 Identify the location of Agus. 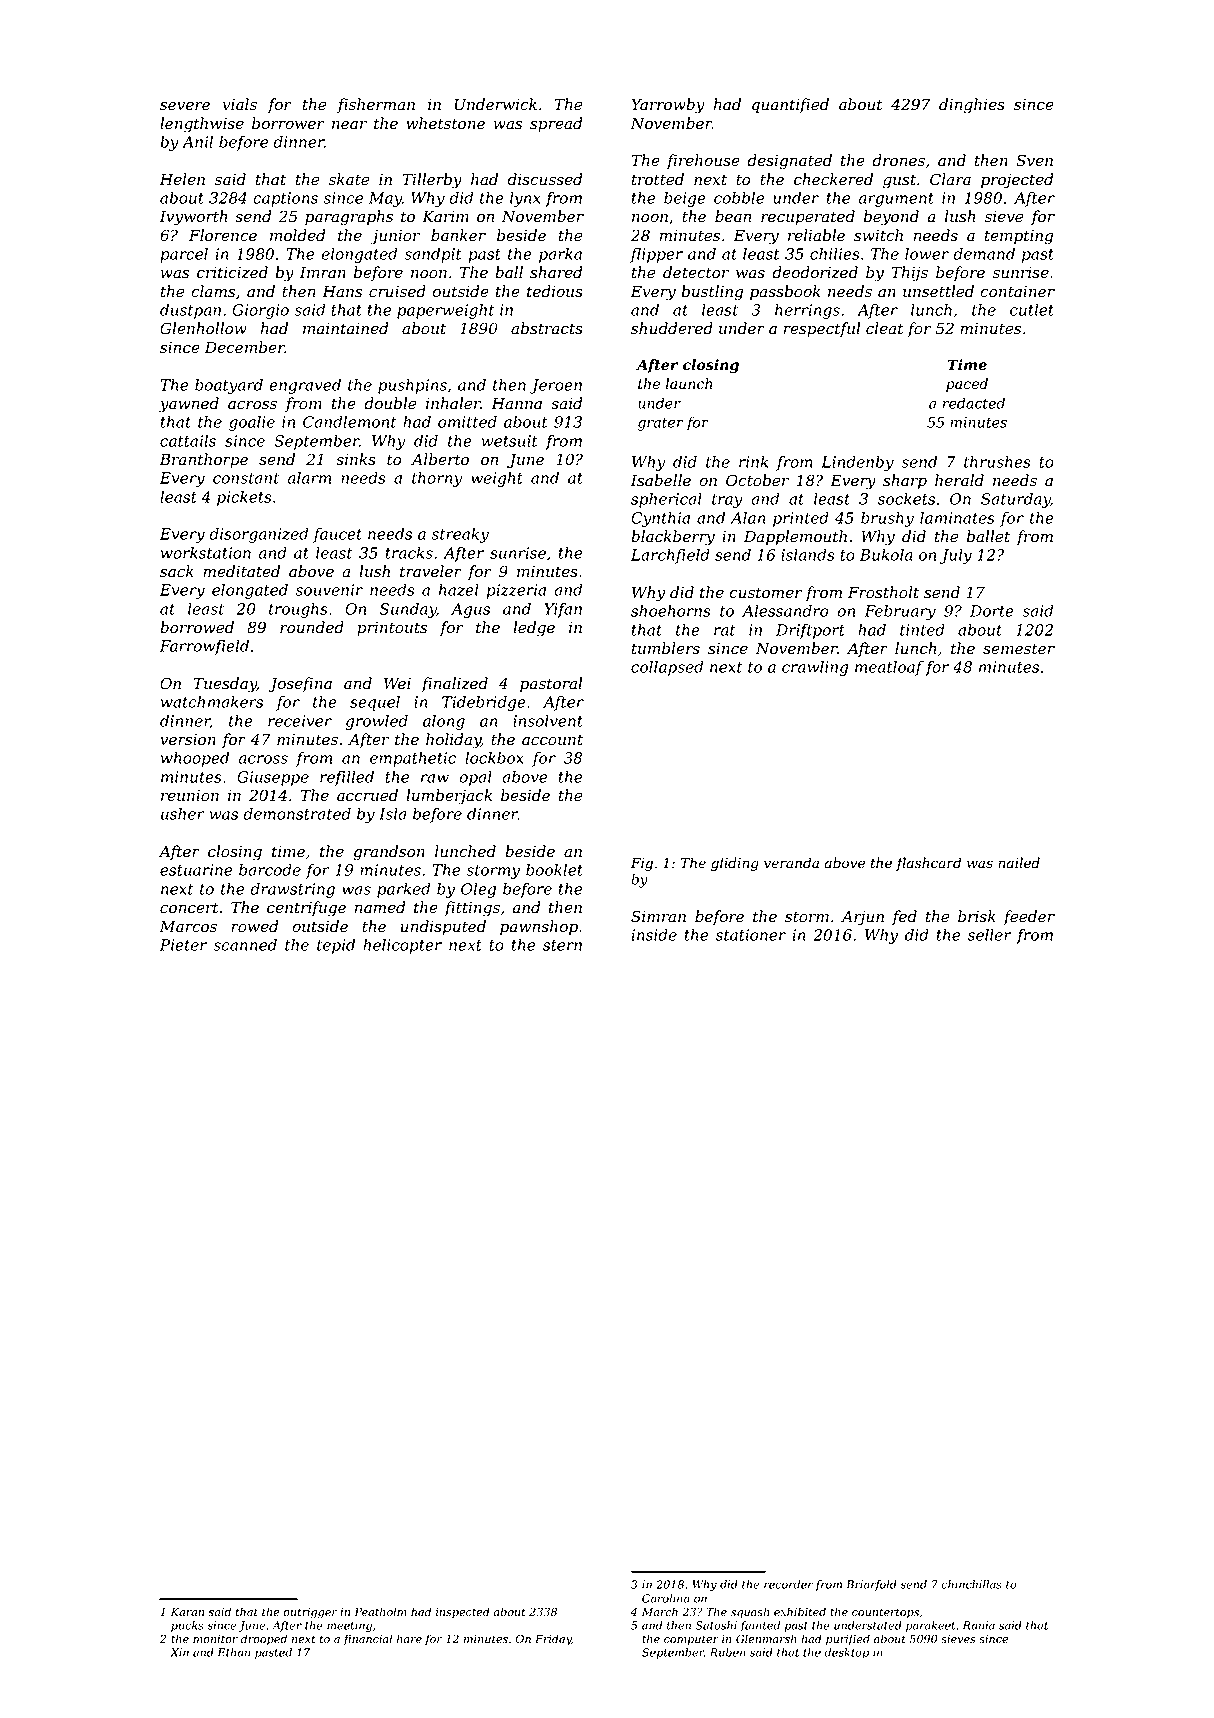
(470, 610).
